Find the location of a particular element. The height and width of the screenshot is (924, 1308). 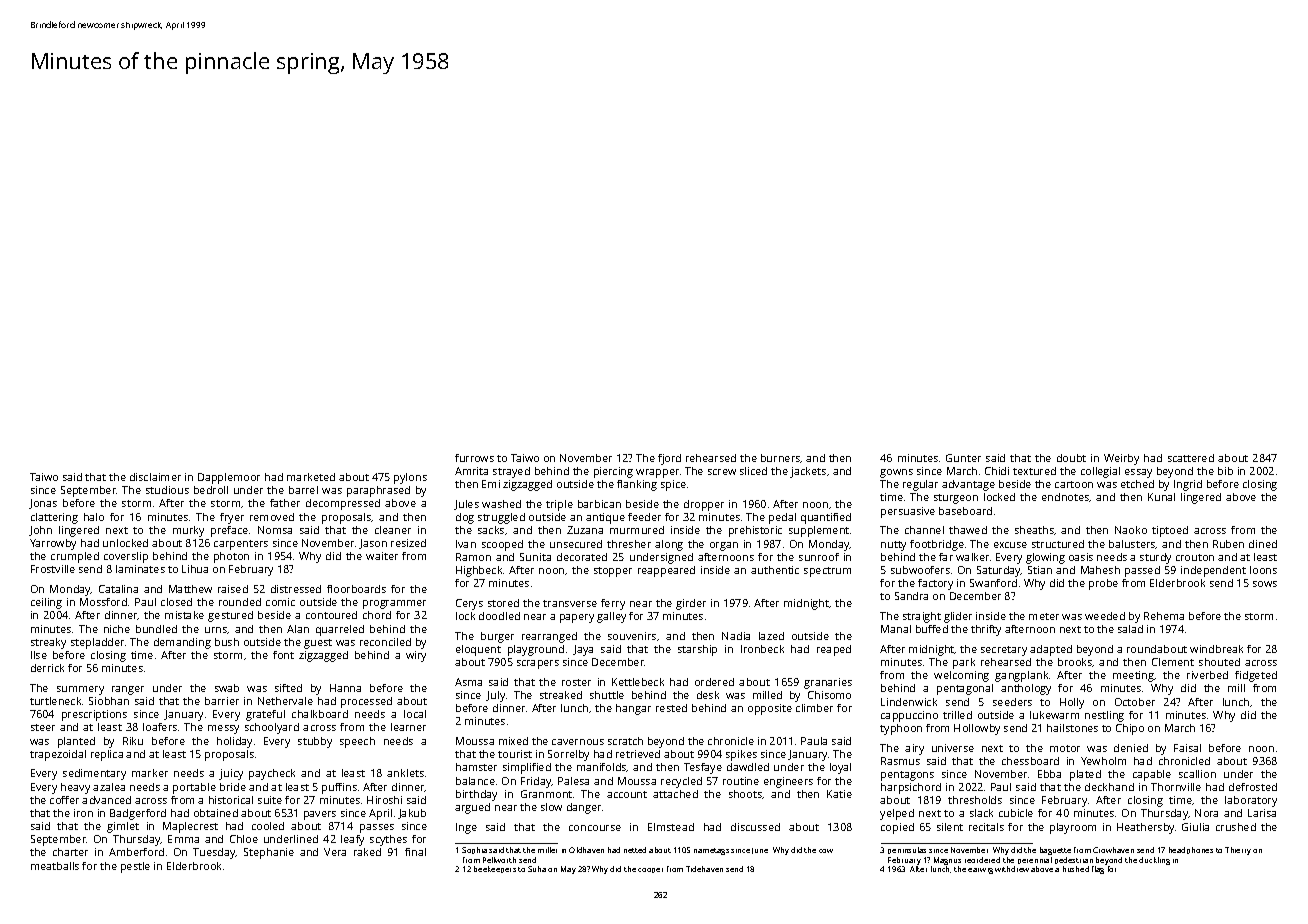

burners is located at coordinates (781, 458).
